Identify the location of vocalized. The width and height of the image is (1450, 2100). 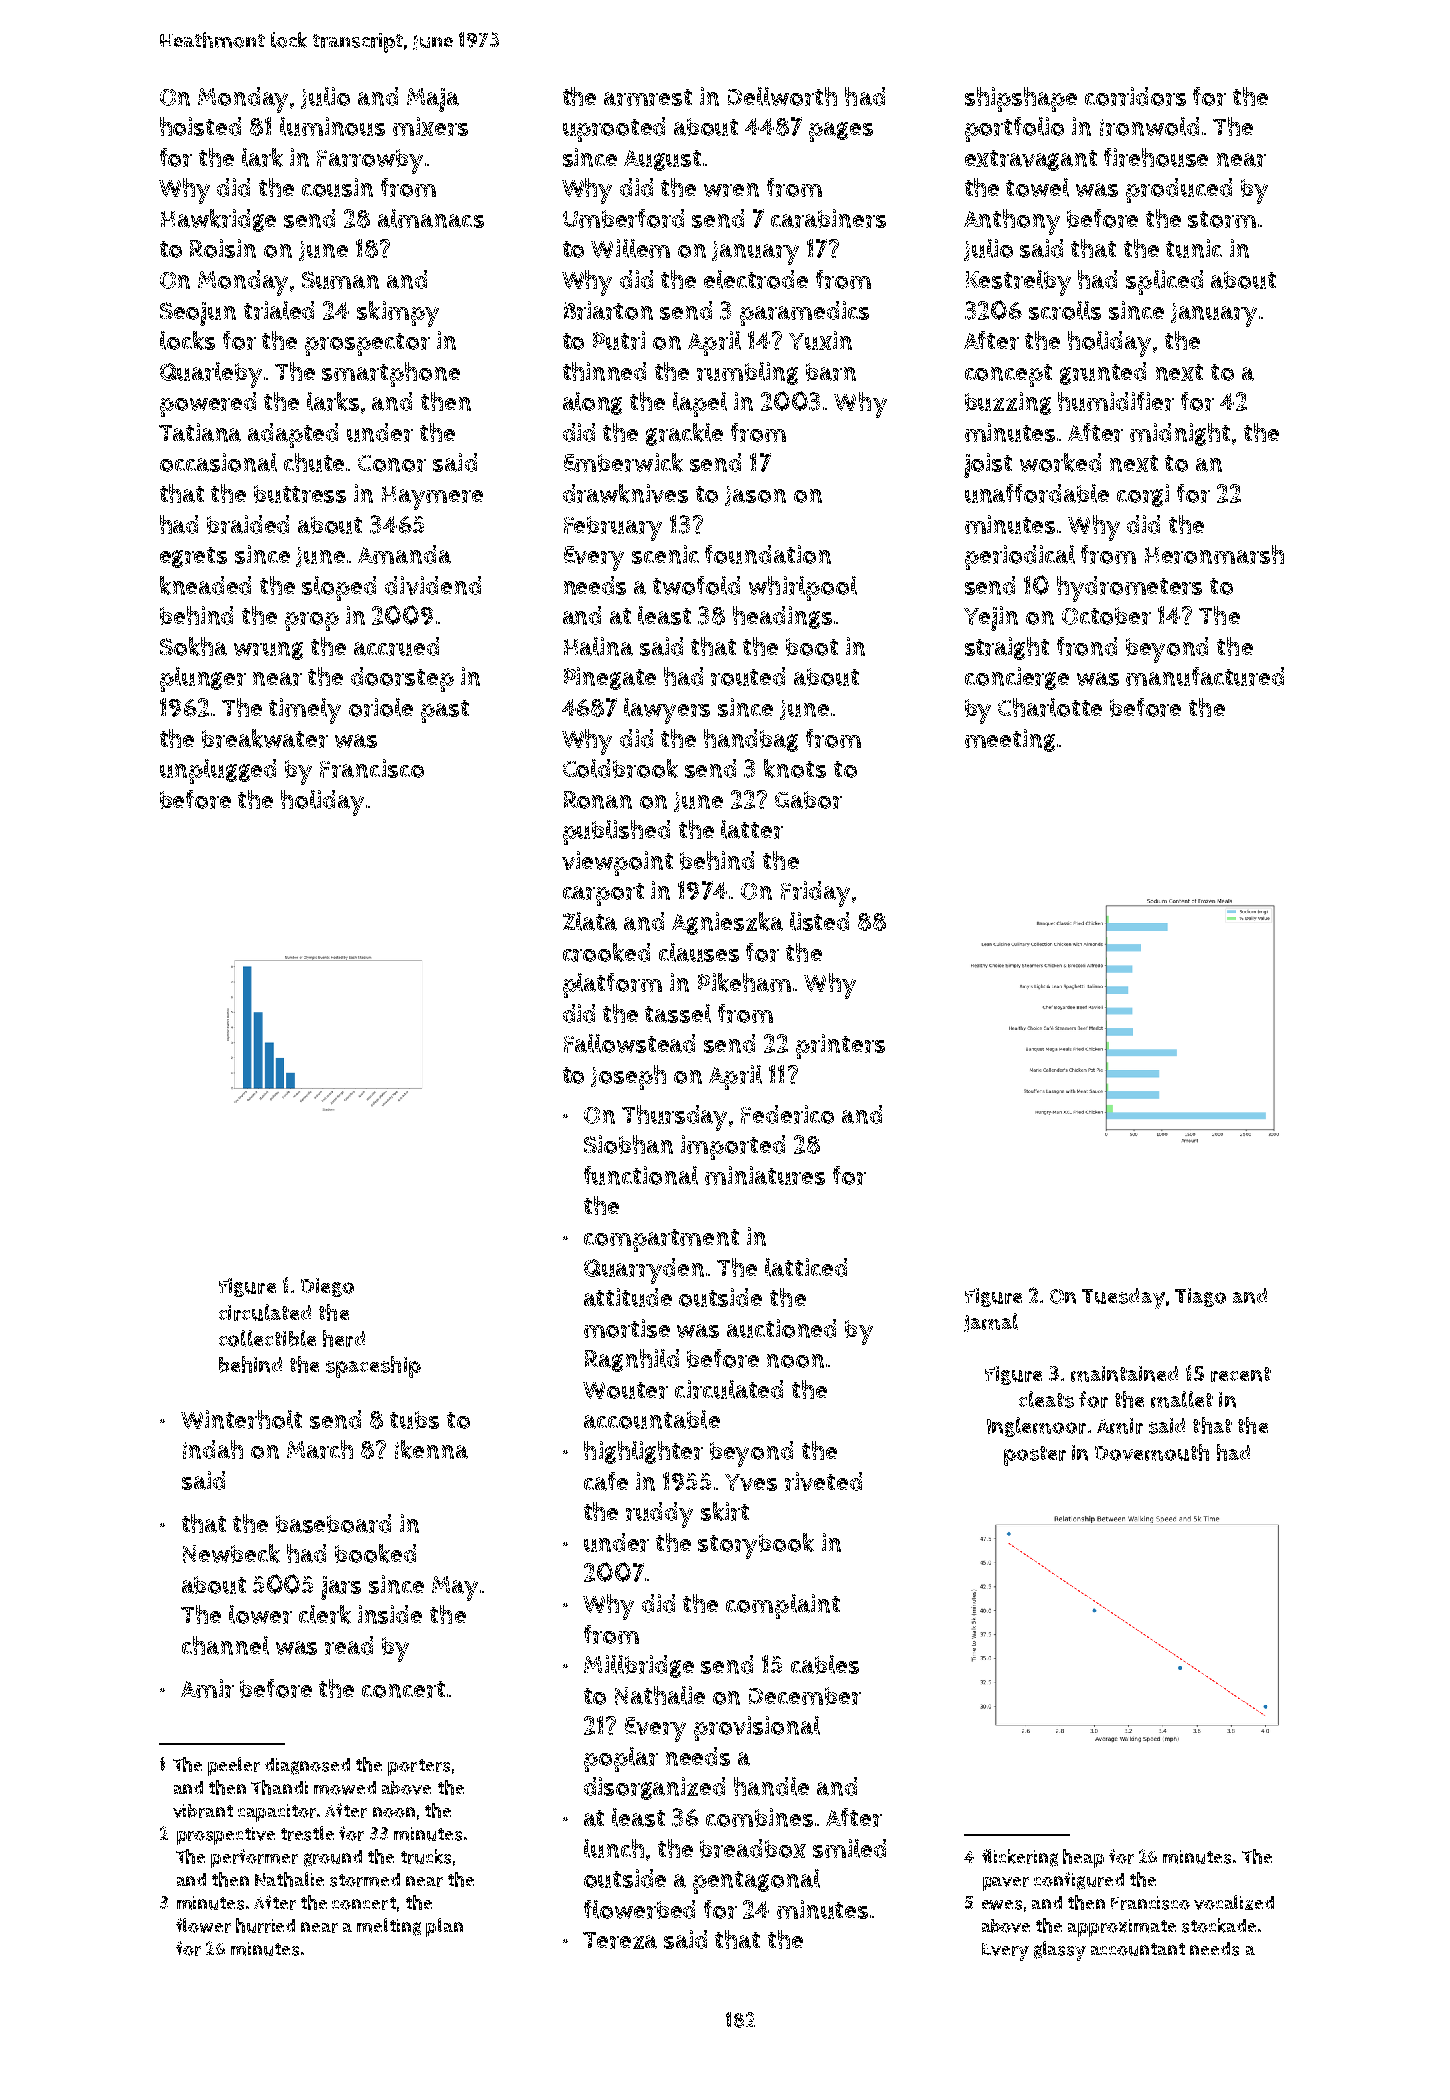
(1234, 1902).
